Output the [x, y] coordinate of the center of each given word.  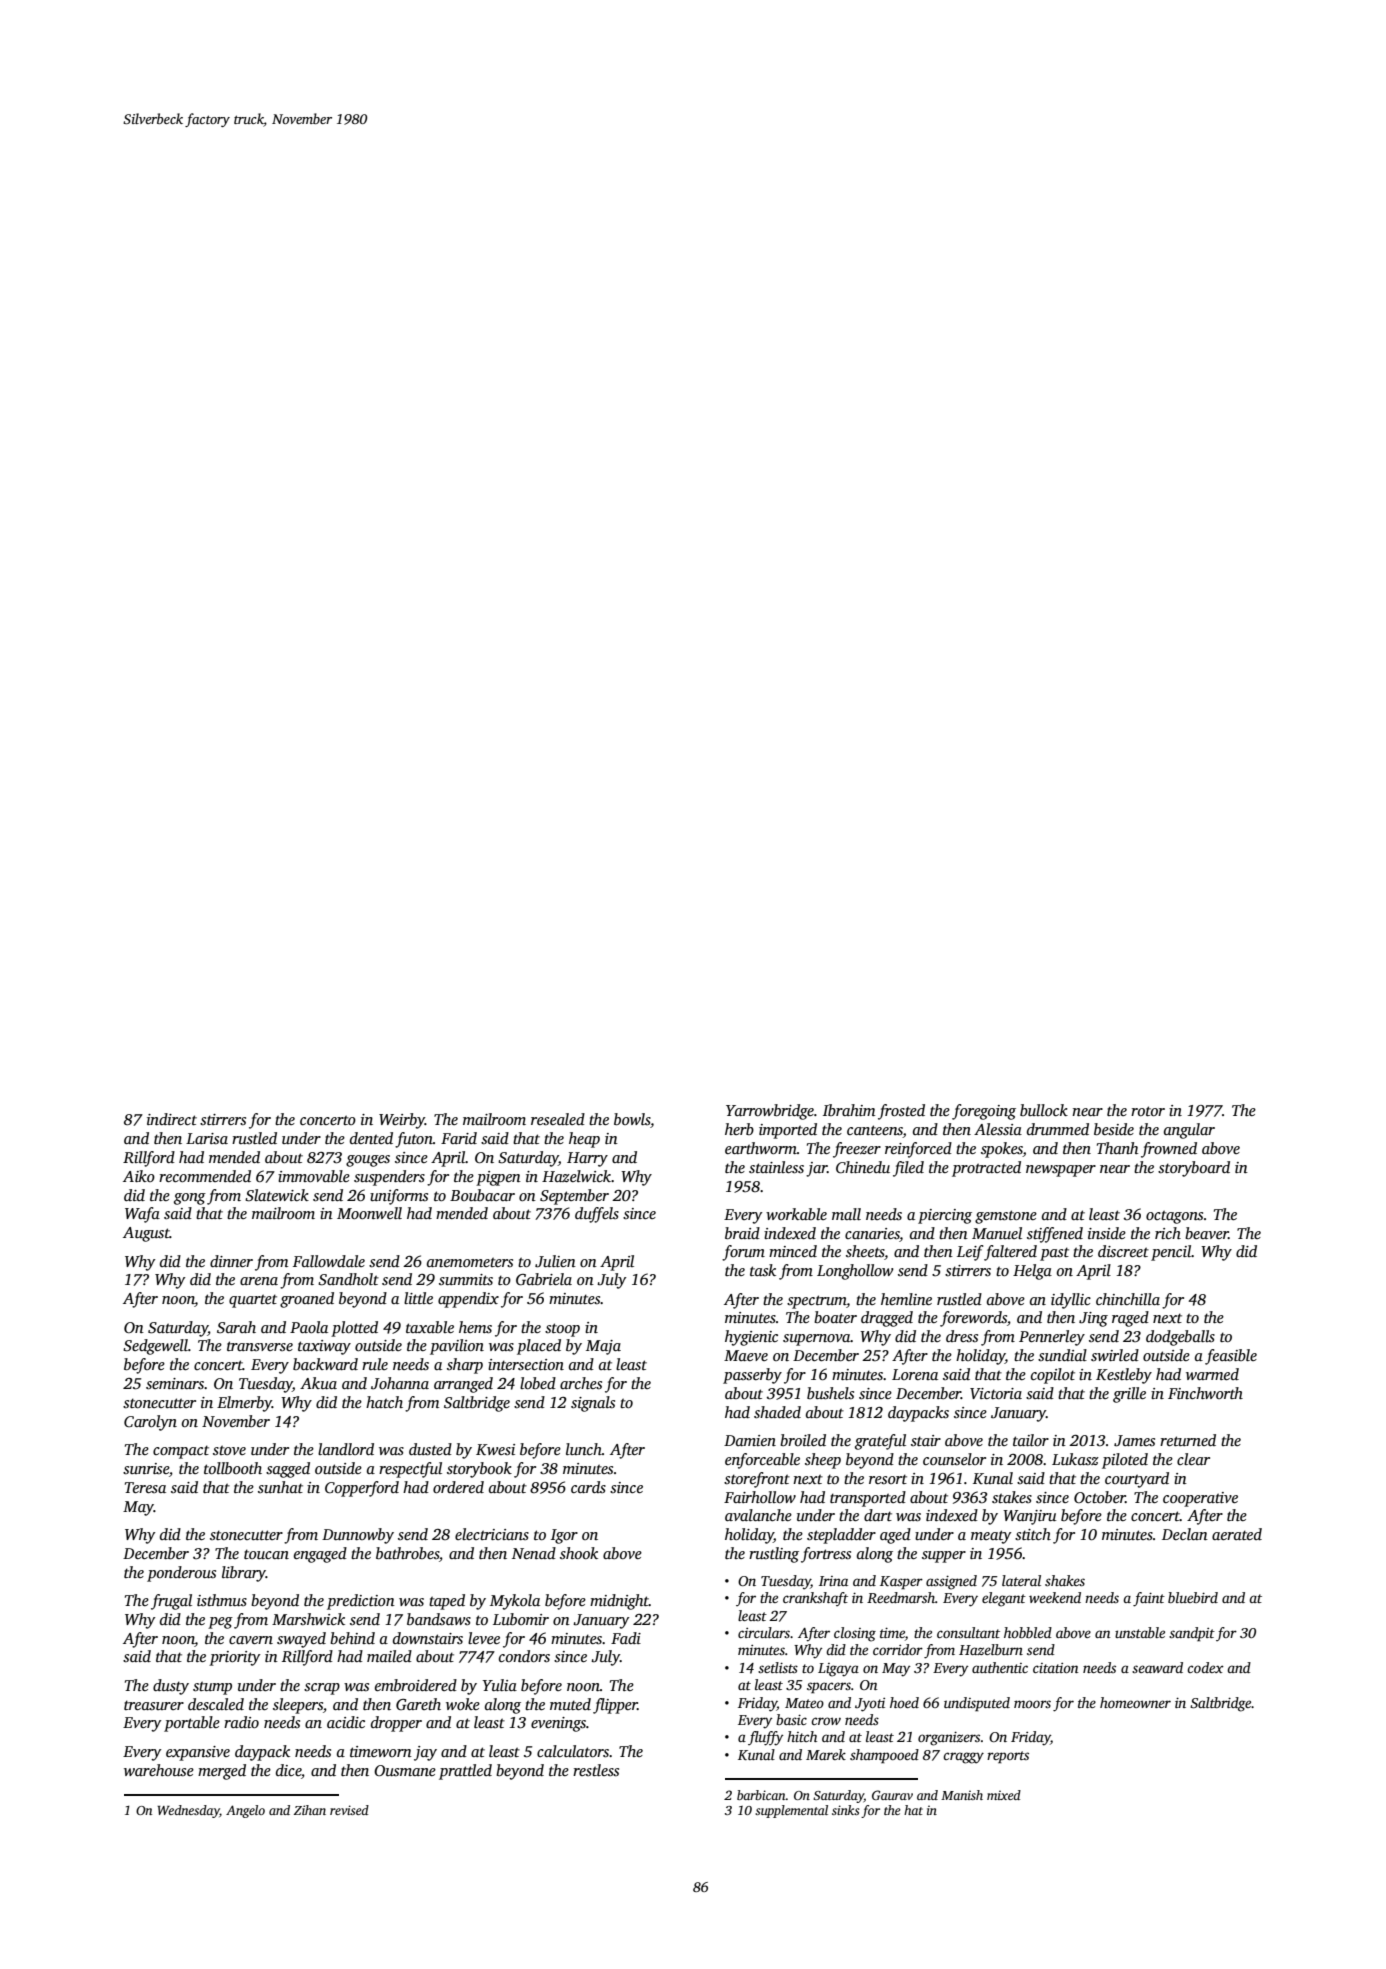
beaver [1207, 1233]
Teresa [145, 1487]
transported [868, 1499]
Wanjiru [1029, 1517]
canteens [875, 1131]
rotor [1148, 1111]
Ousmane [405, 1770]
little [418, 1298]
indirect [172, 1119]
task [763, 1270]
